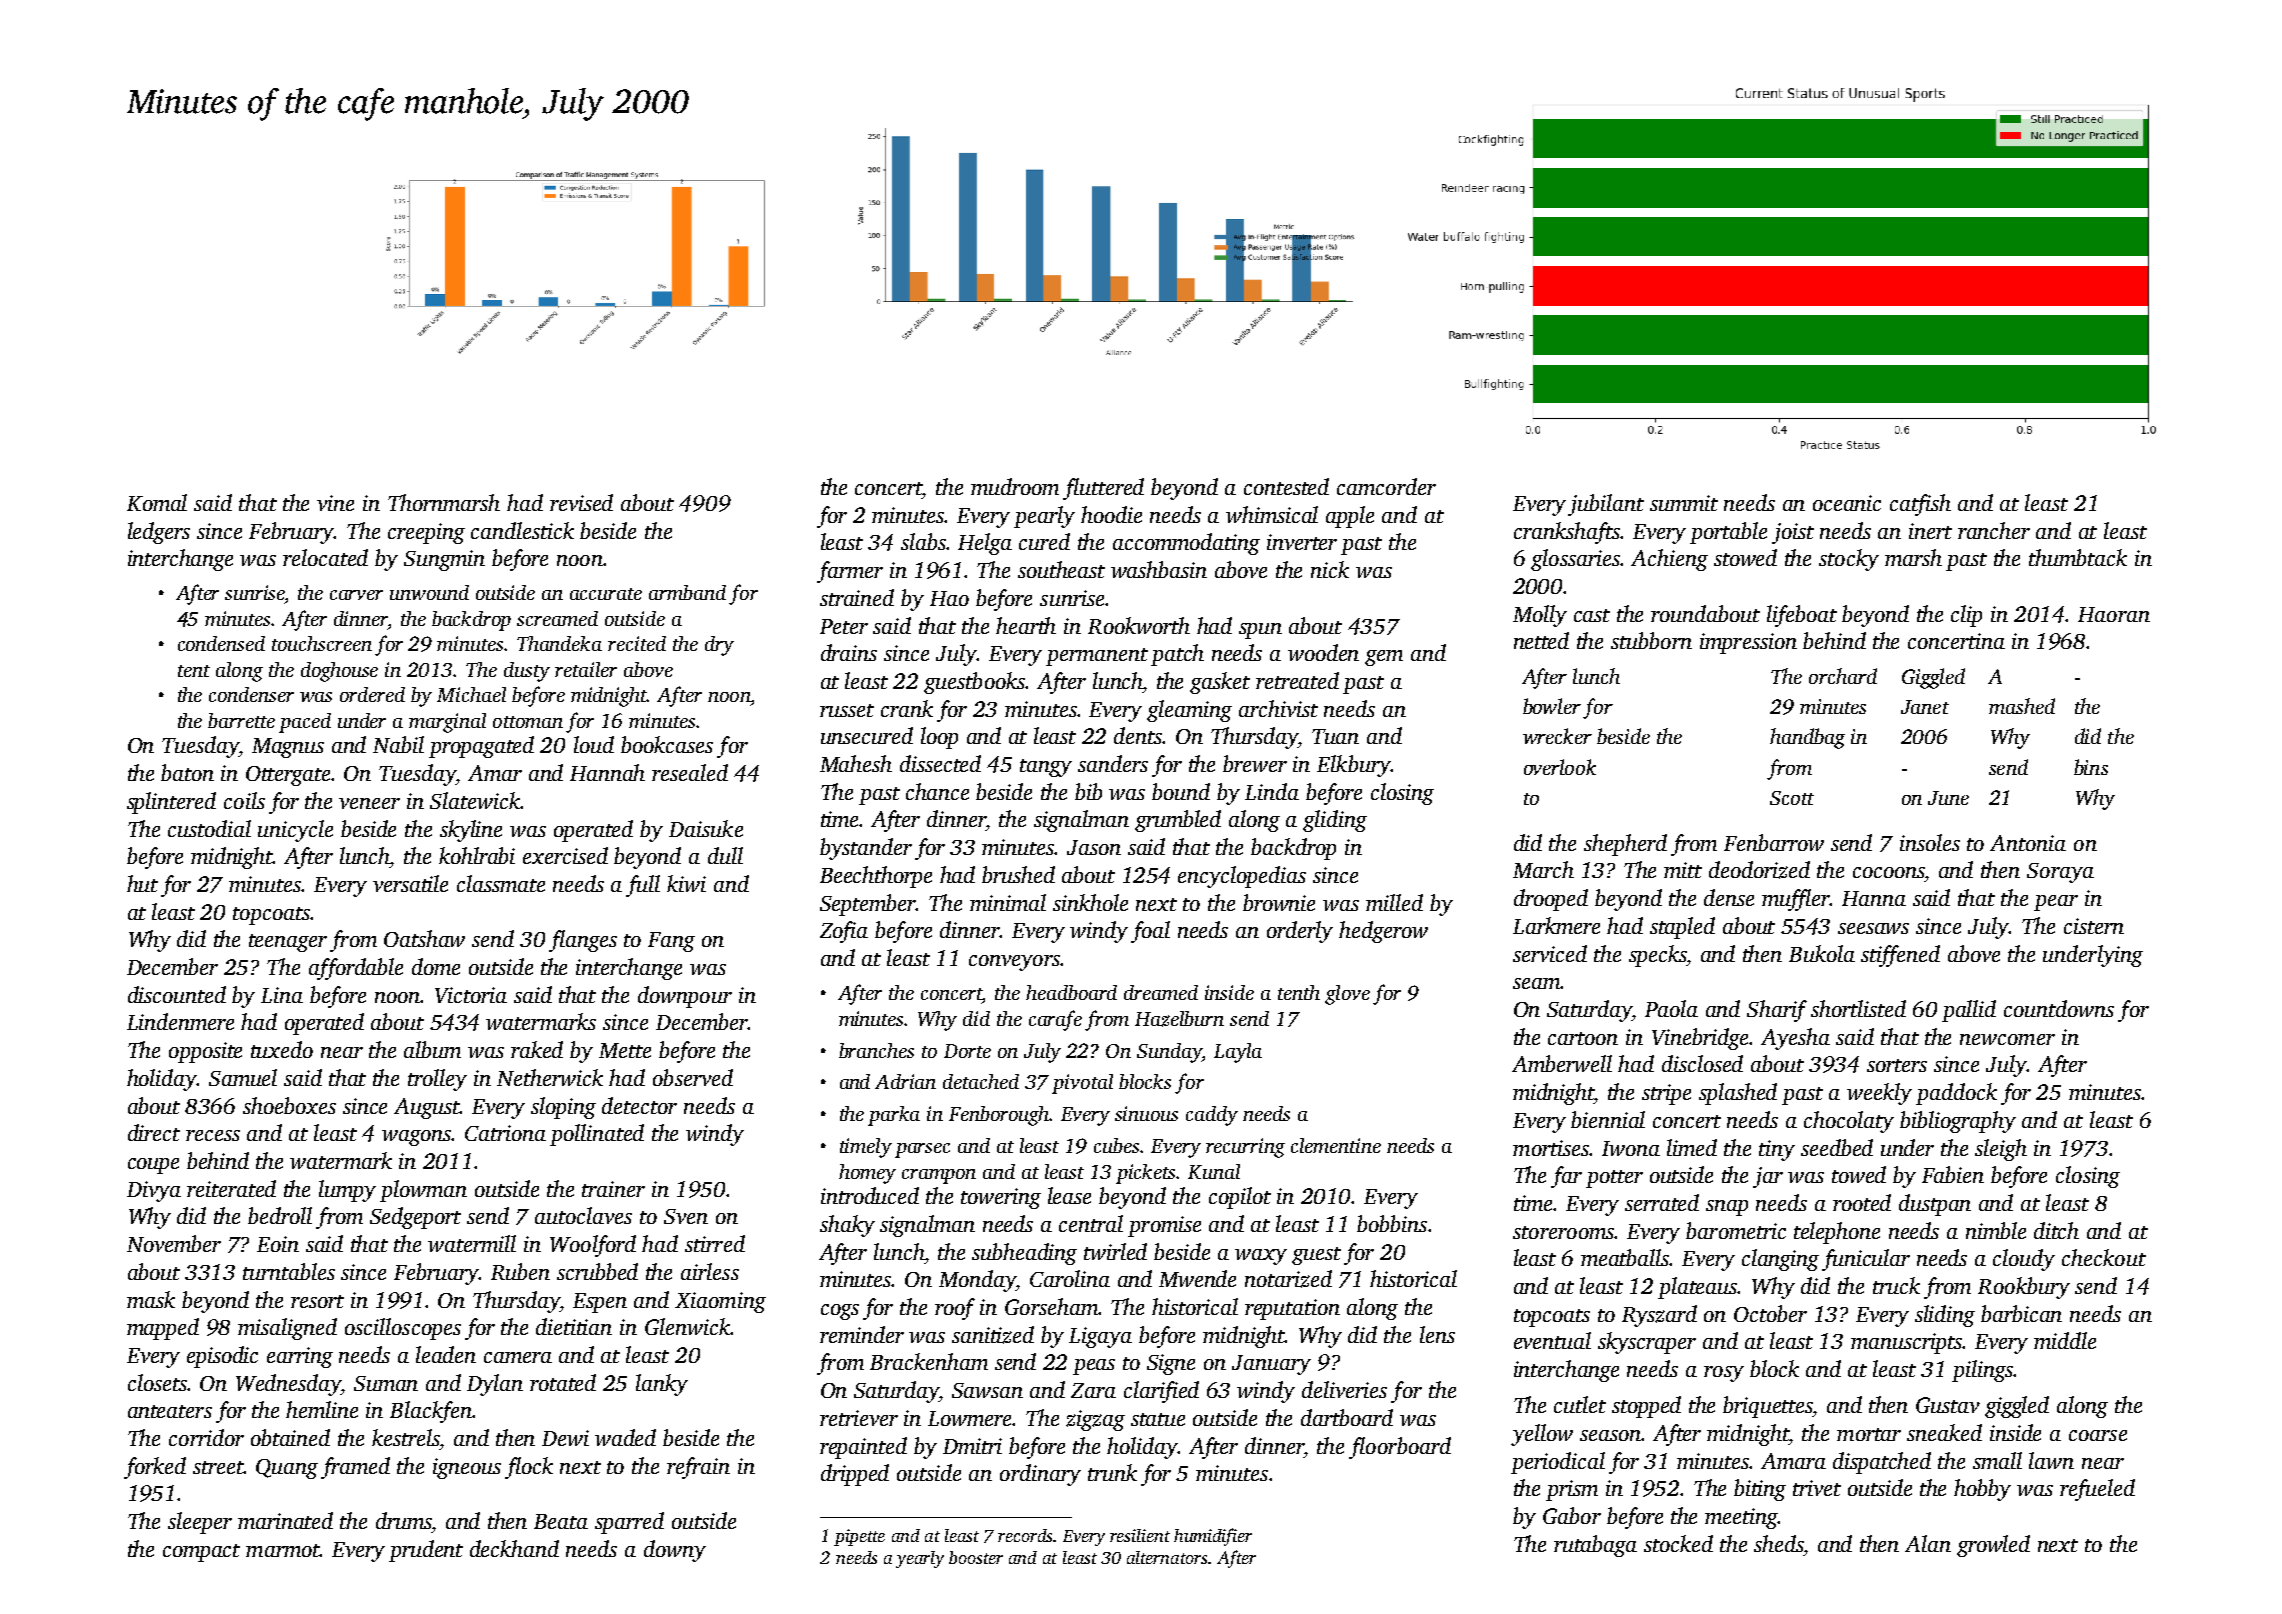  What do you see at coordinates (1138, 735) in the screenshot?
I see `dents` at bounding box center [1138, 735].
